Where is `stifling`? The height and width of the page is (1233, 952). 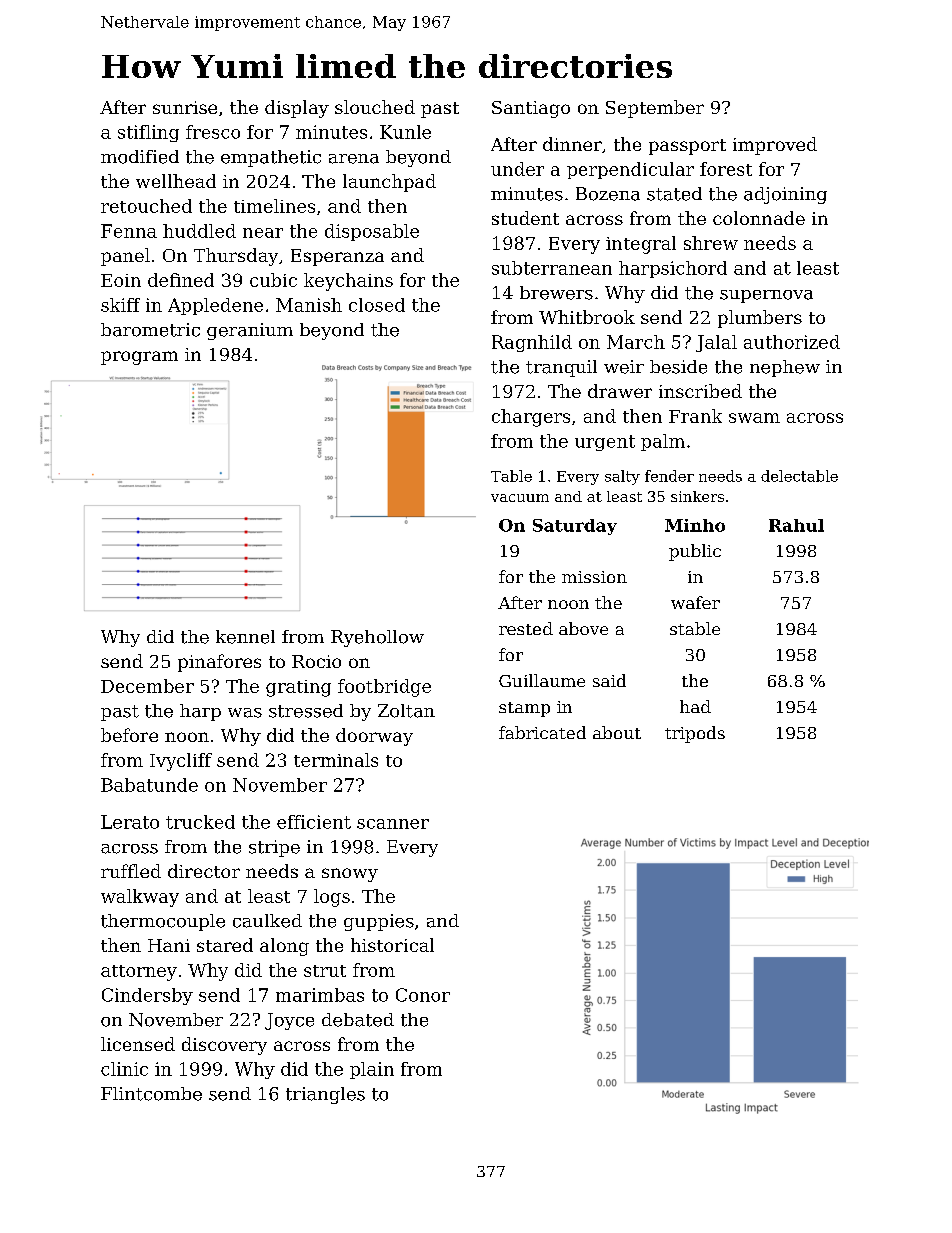 stifling is located at coordinates (148, 133).
